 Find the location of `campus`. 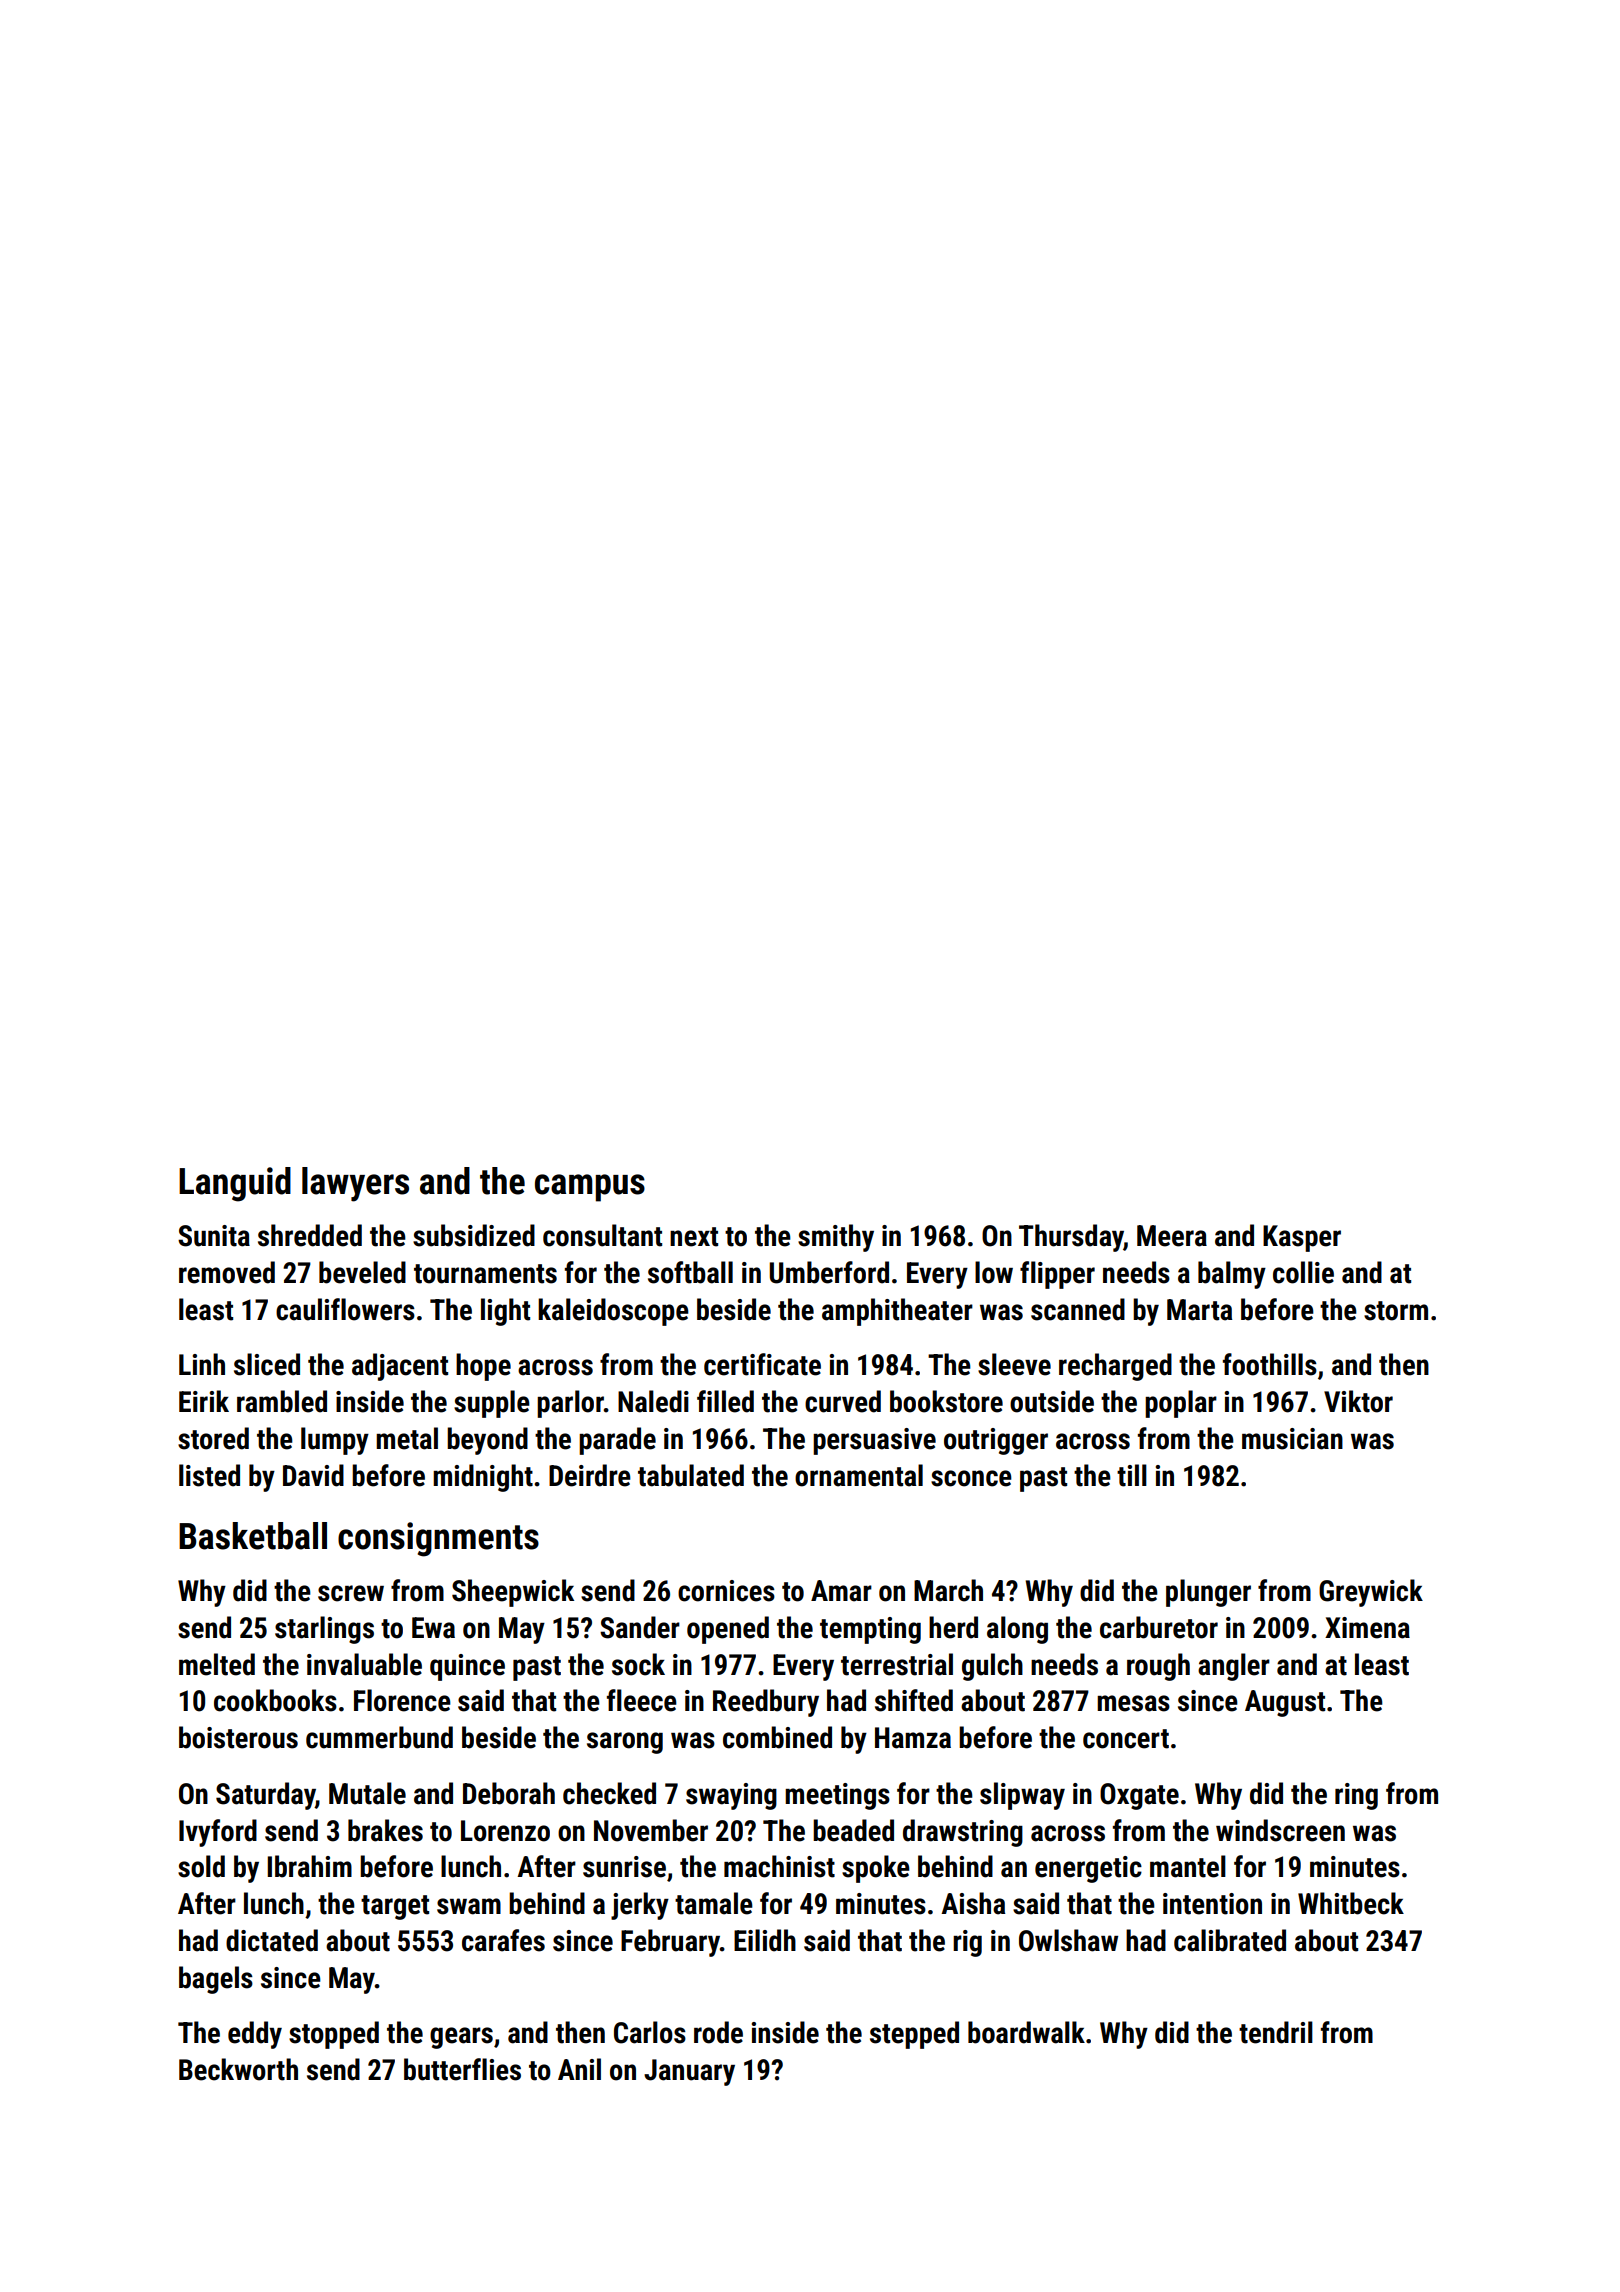

campus is located at coordinates (590, 1188).
